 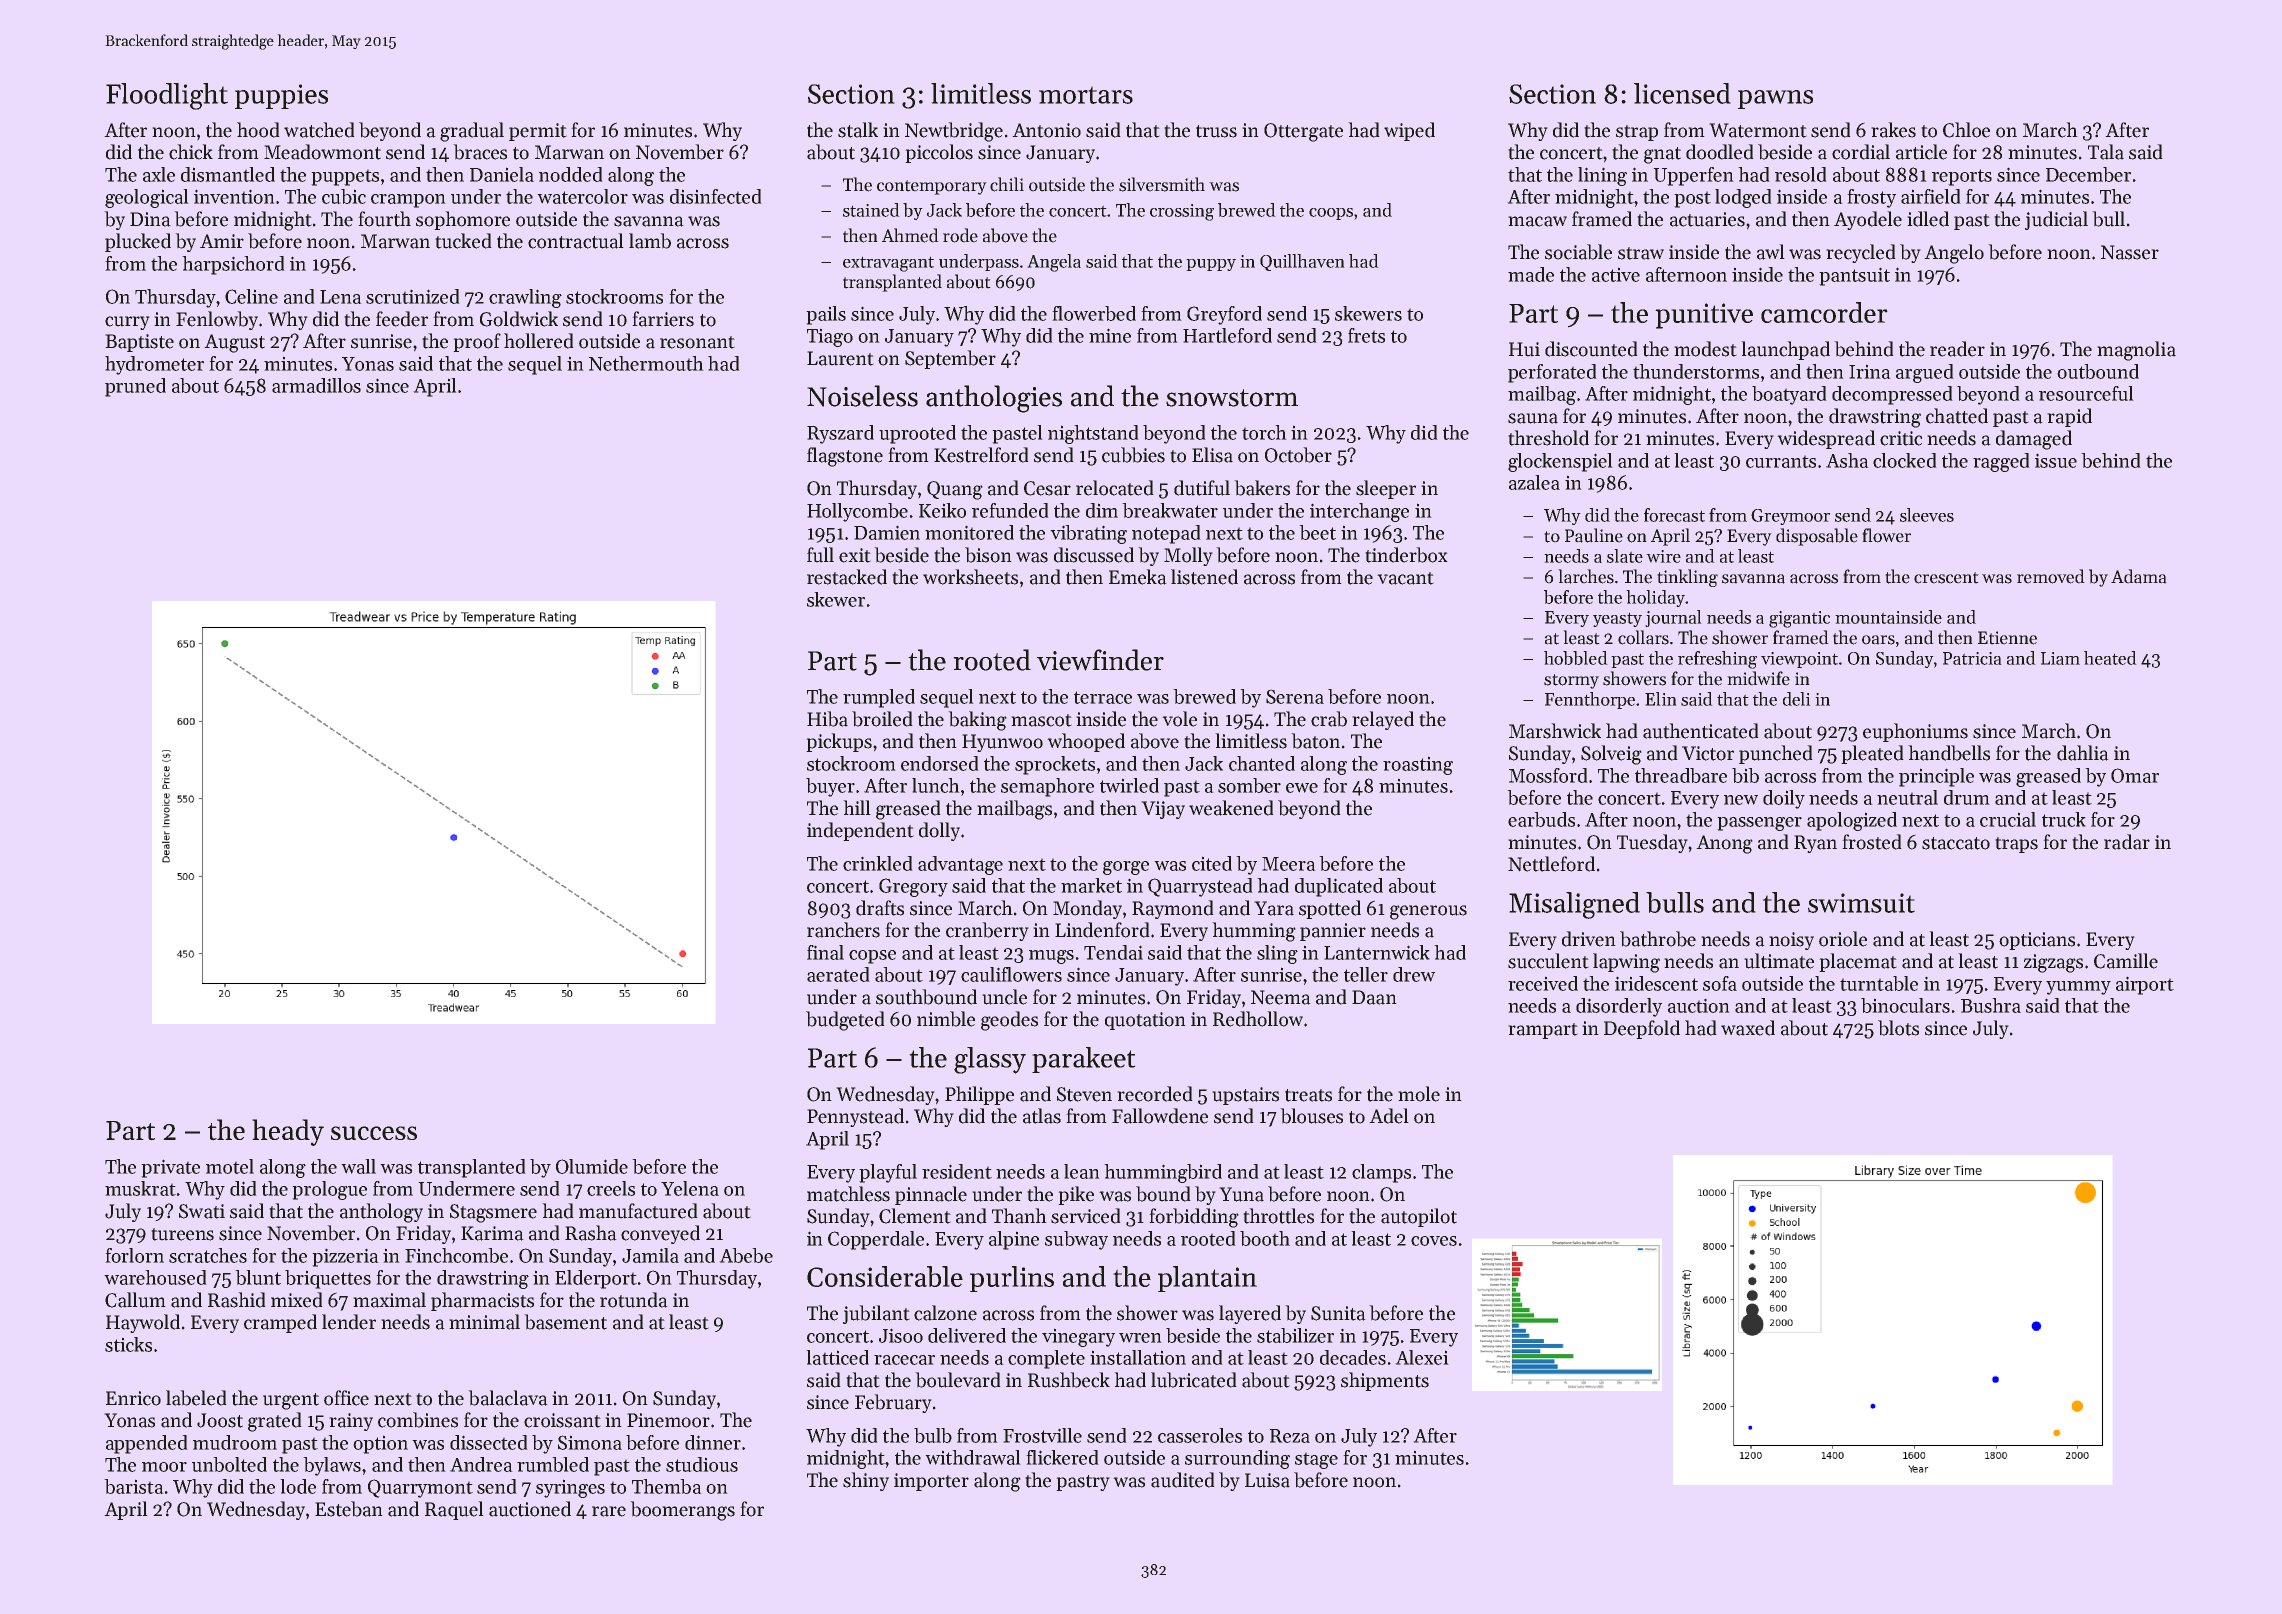 What do you see at coordinates (857, 807) in the screenshot?
I see `hill` at bounding box center [857, 807].
